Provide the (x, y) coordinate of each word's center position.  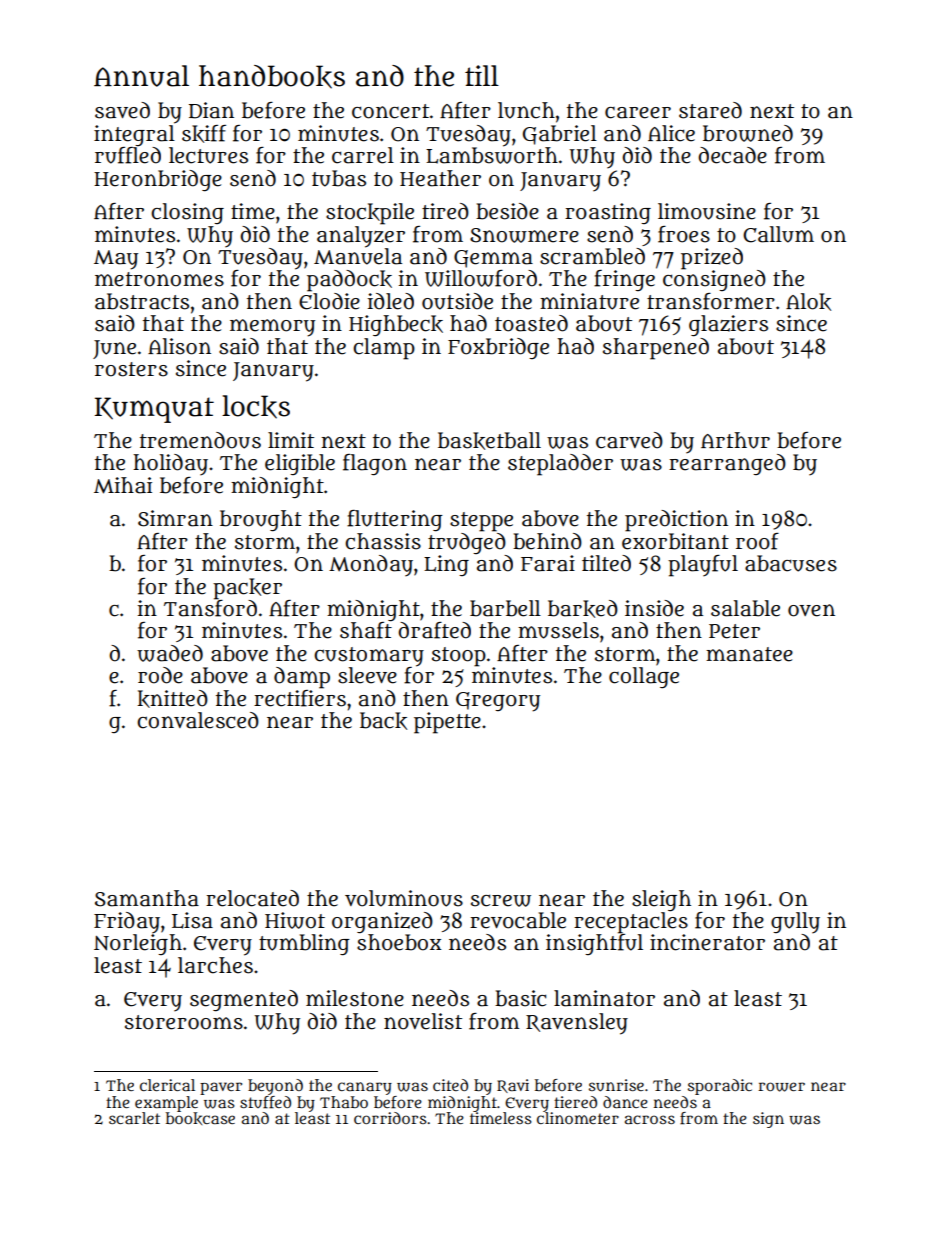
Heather (440, 178)
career (638, 113)
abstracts (142, 301)
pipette (447, 723)
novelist (423, 1021)
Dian (211, 110)
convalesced (198, 720)
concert (390, 111)
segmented (244, 1000)
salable (745, 608)
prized (712, 259)
